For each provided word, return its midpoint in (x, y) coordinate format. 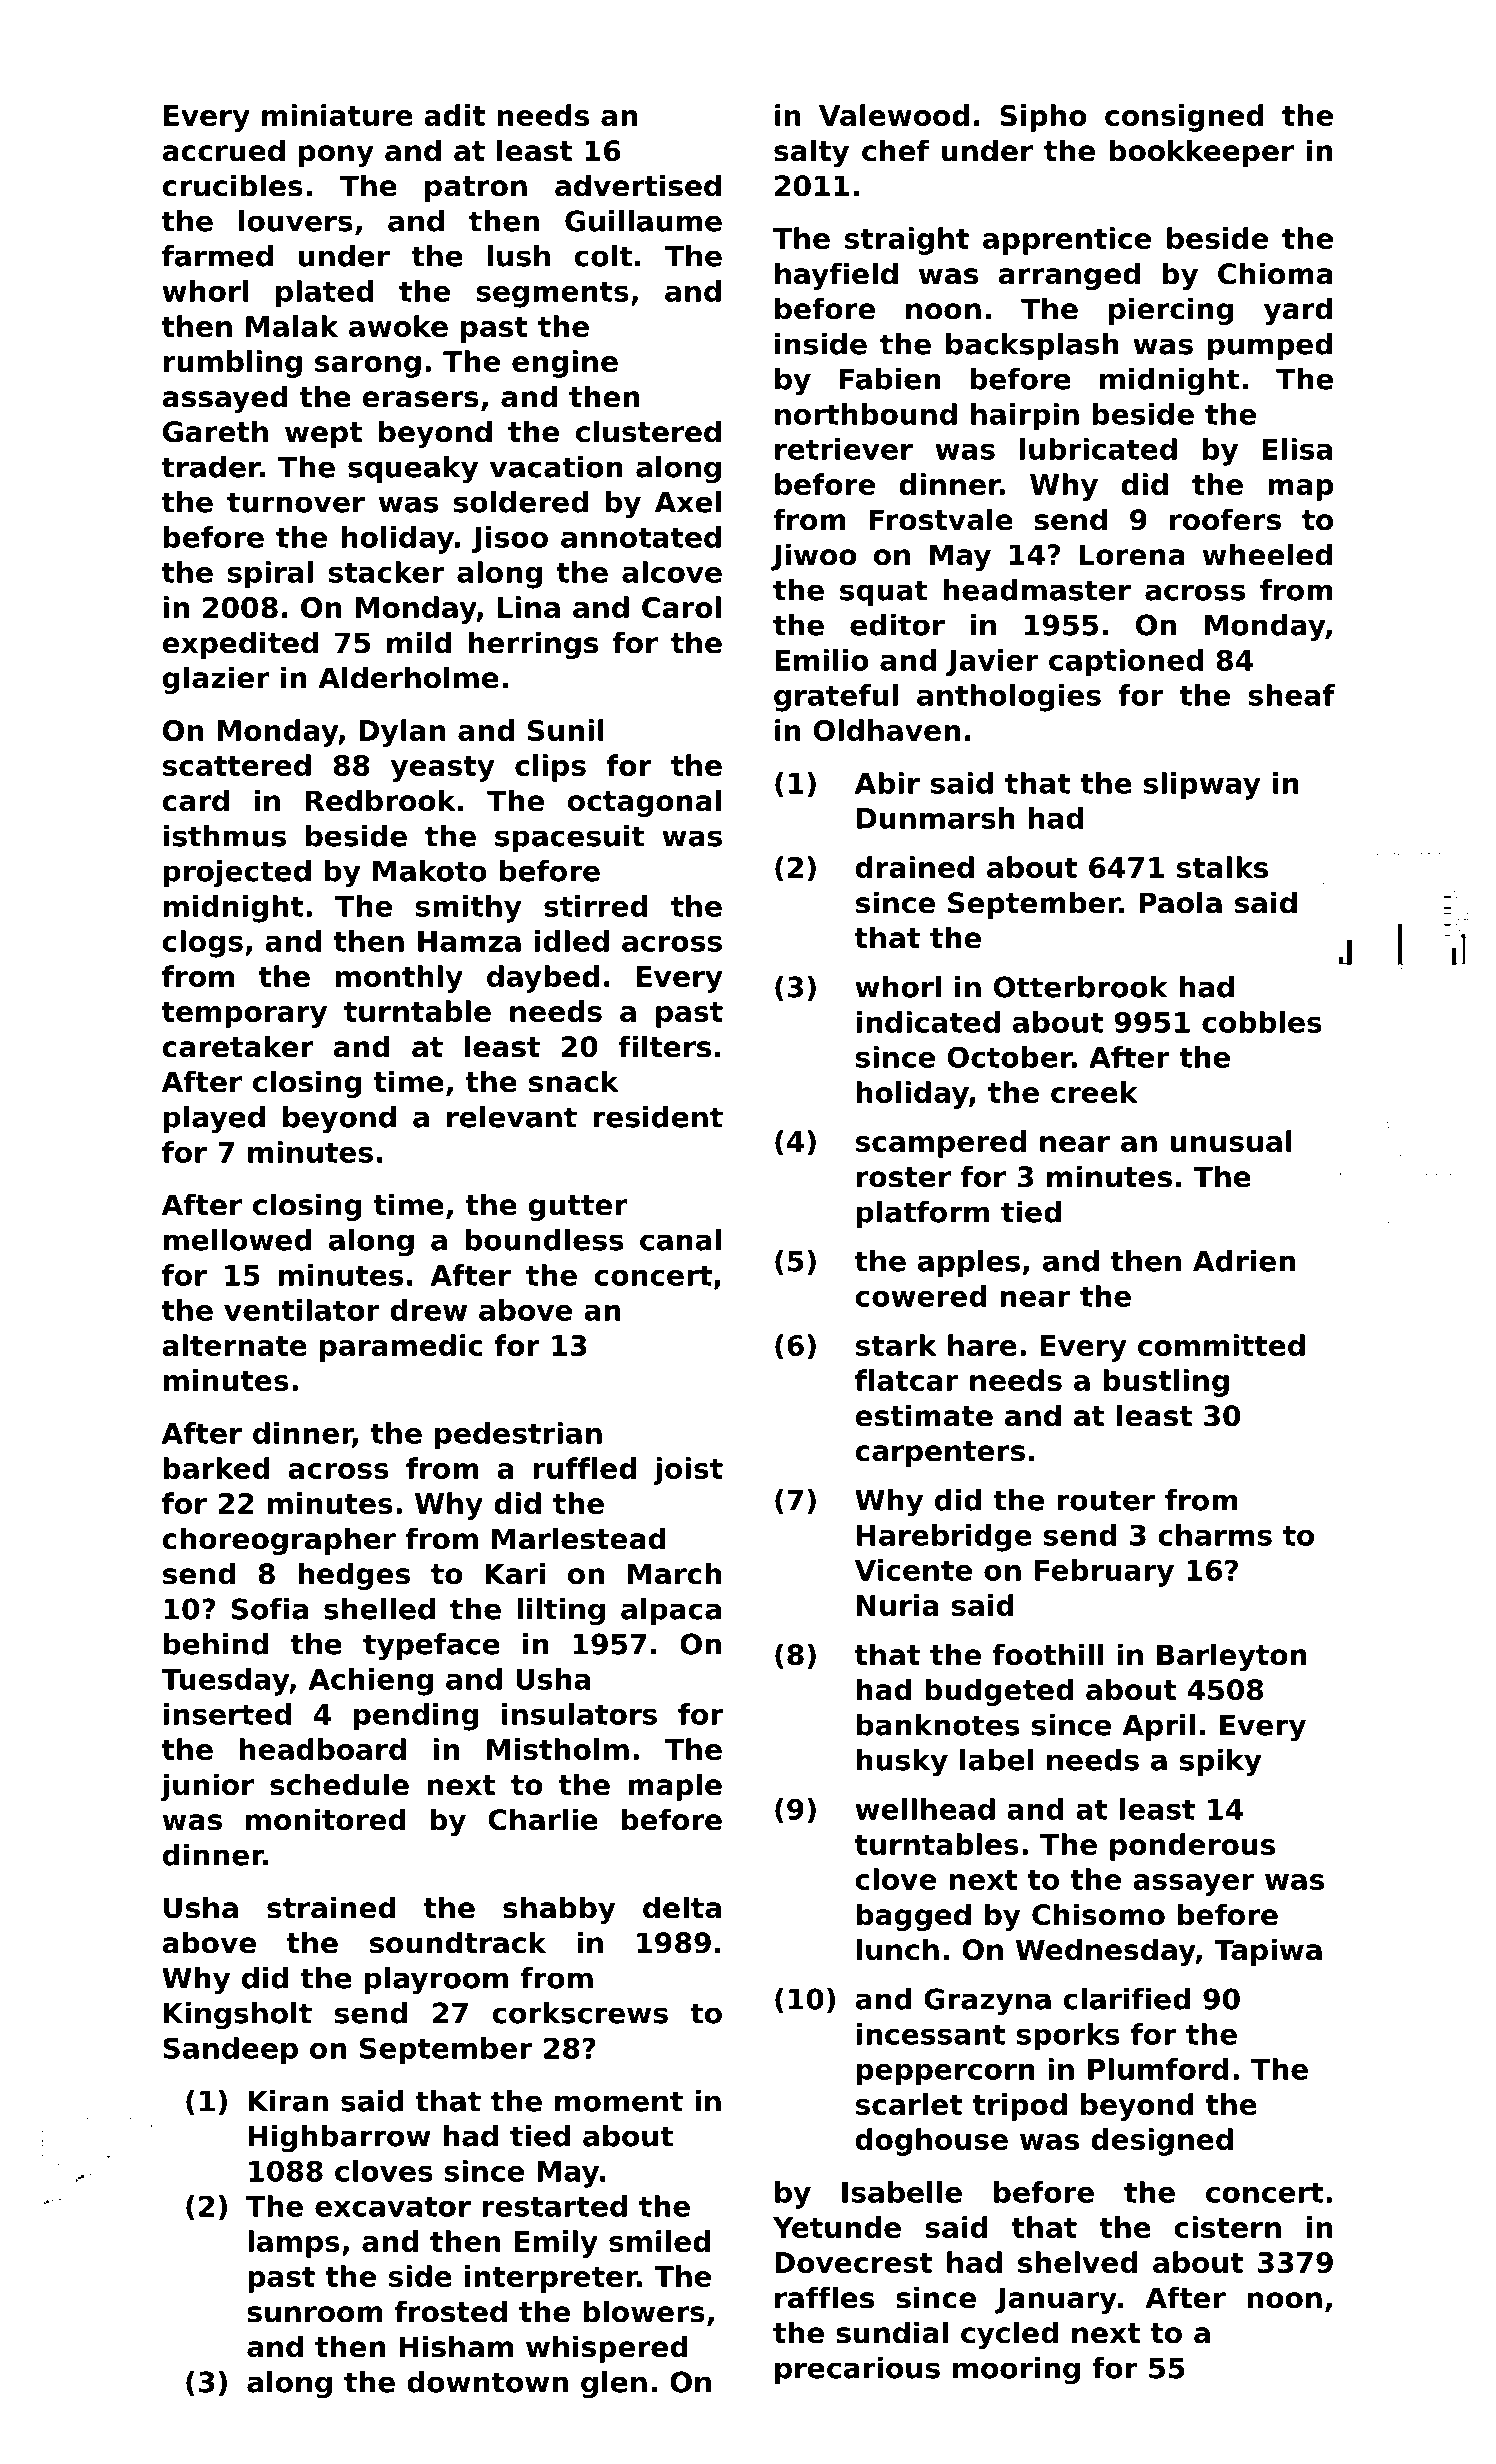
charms (1215, 1535)
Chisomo (1098, 1914)
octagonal (644, 803)
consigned (1184, 118)
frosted (451, 2311)
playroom (436, 1981)
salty (811, 153)
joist (688, 1471)
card (195, 800)
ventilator (302, 1310)
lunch (898, 1949)
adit (454, 115)
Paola (1180, 902)
